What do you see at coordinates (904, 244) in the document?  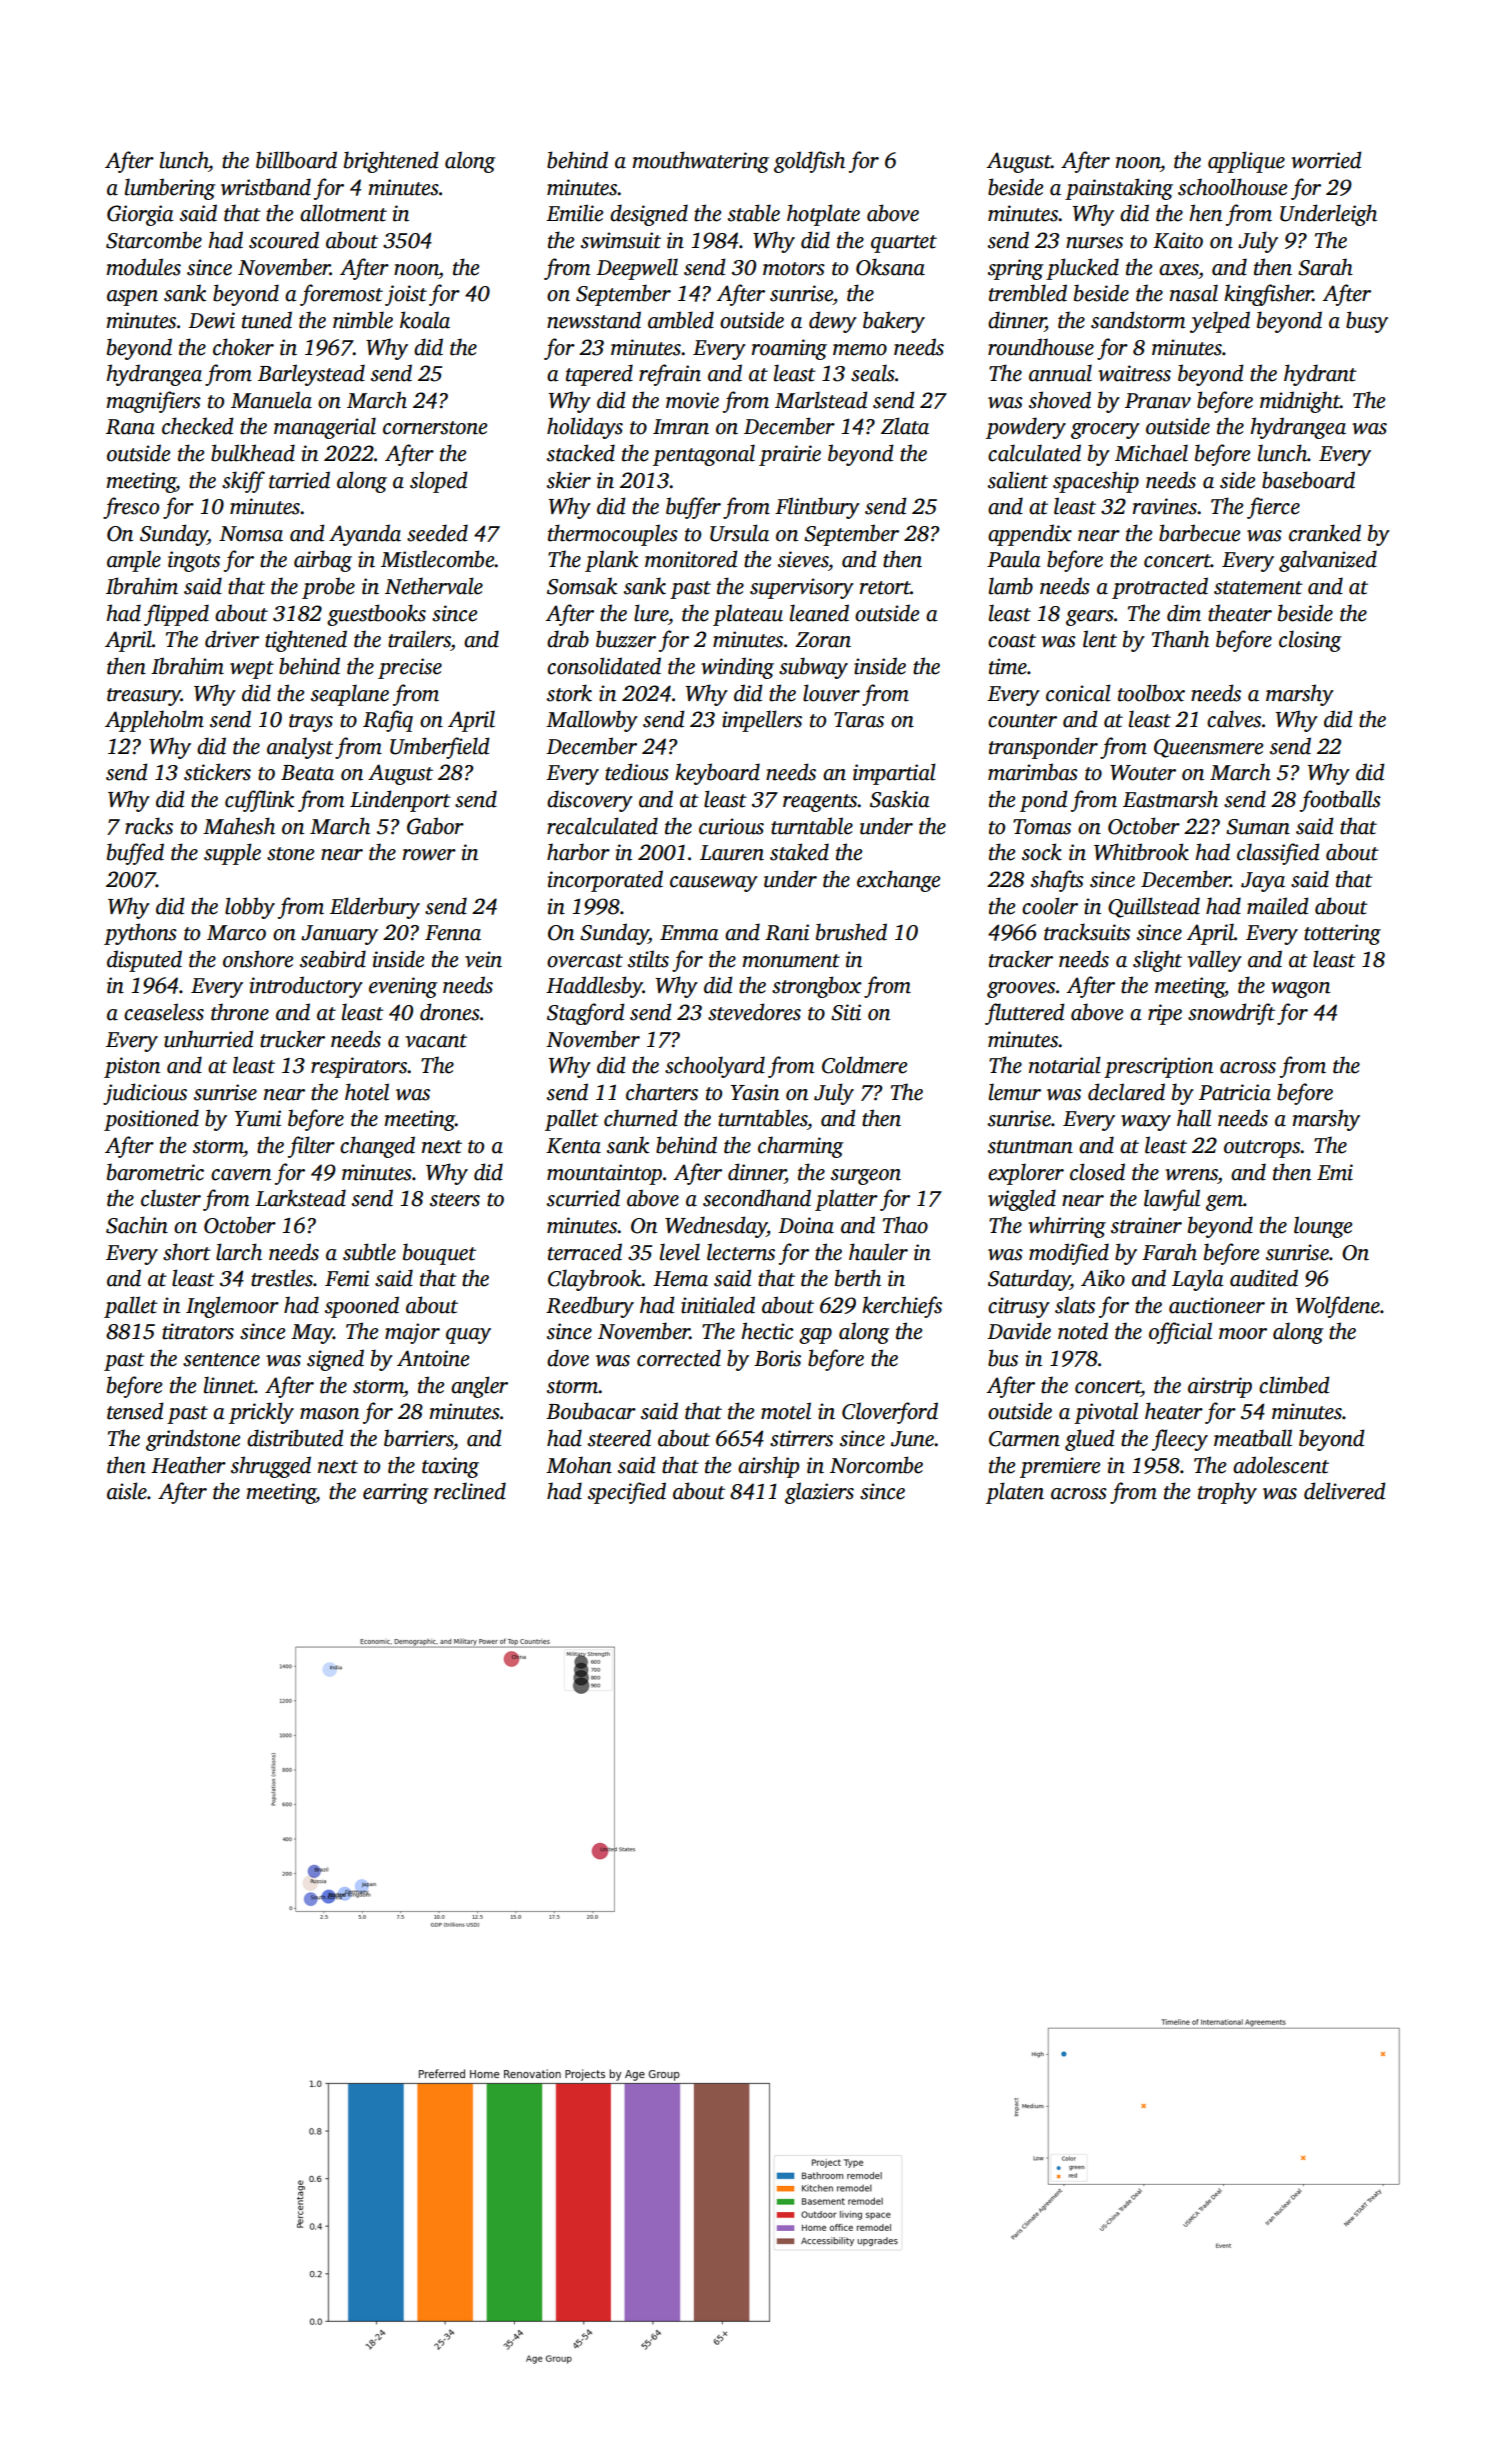 I see `quartet` at bounding box center [904, 244].
